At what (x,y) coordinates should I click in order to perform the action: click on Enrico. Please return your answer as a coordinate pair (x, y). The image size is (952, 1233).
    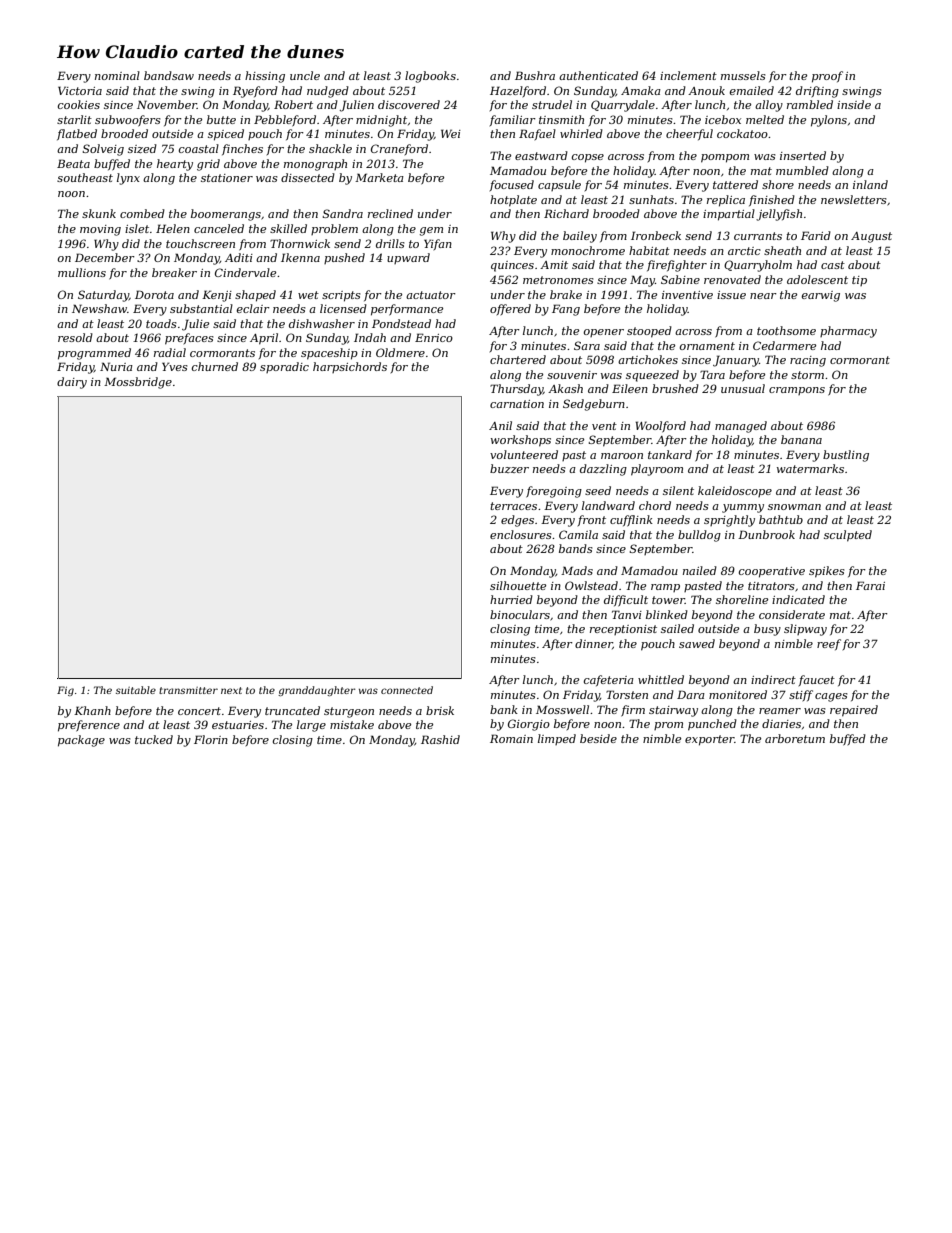
    Looking at the image, I should click on (434, 337).
